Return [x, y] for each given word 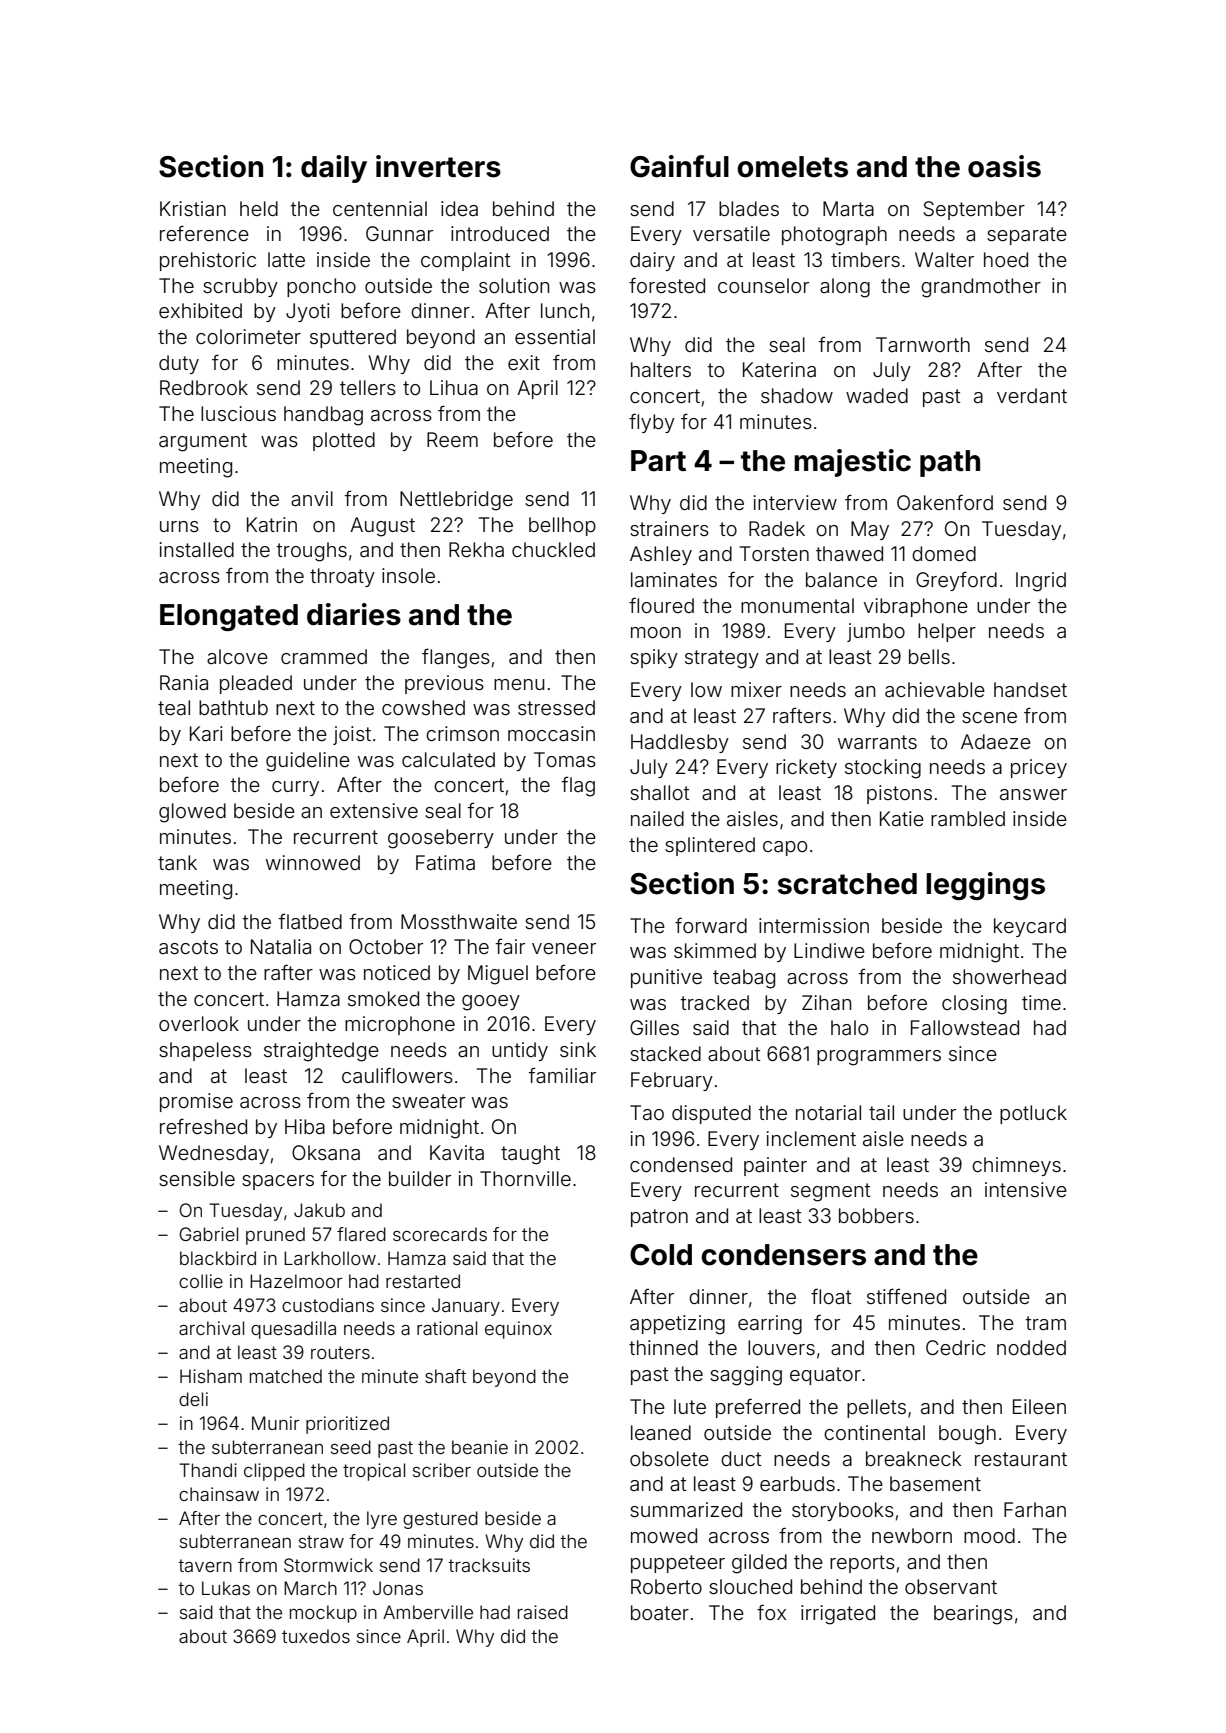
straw [321, 1541]
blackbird [218, 1258]
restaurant [1021, 1459]
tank [177, 862]
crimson [462, 733]
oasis [1004, 166]
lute [690, 1406]
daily [334, 169]
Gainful [679, 166]
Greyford [956, 581]
